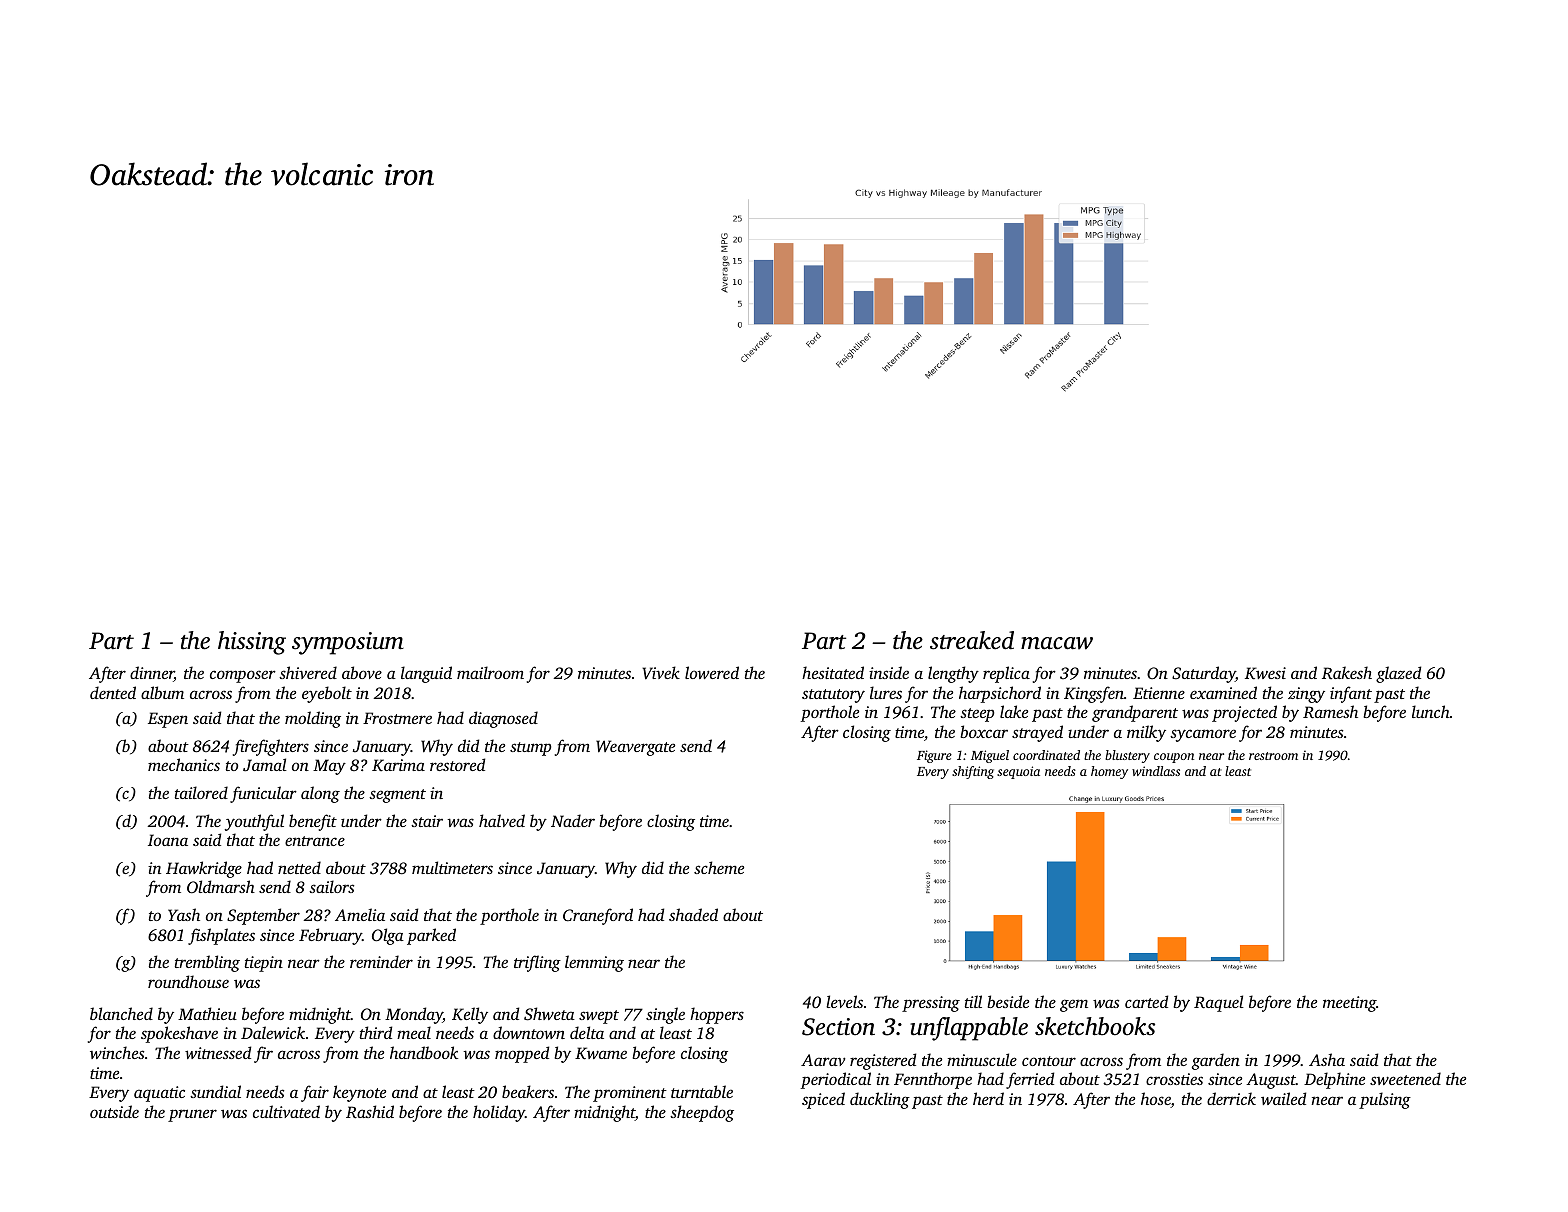  I want to click on glazed, so click(1398, 674).
